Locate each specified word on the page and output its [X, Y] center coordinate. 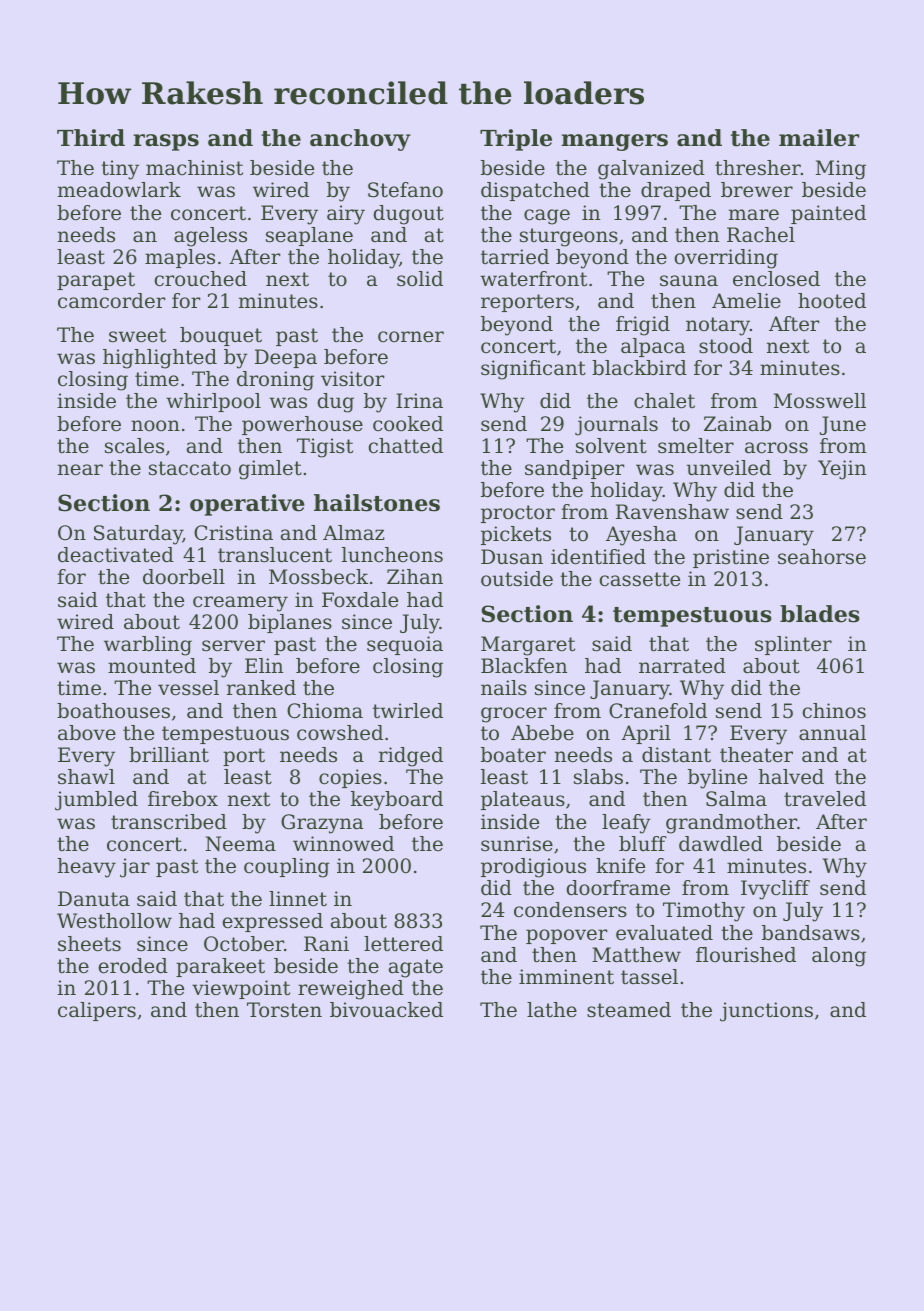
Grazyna [322, 824]
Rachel [761, 235]
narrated [682, 666]
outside [517, 579]
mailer [819, 138]
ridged [411, 757]
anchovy [360, 140]
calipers [97, 1011]
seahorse [822, 557]
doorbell [184, 577]
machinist [194, 168]
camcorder [111, 301]
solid [420, 279]
